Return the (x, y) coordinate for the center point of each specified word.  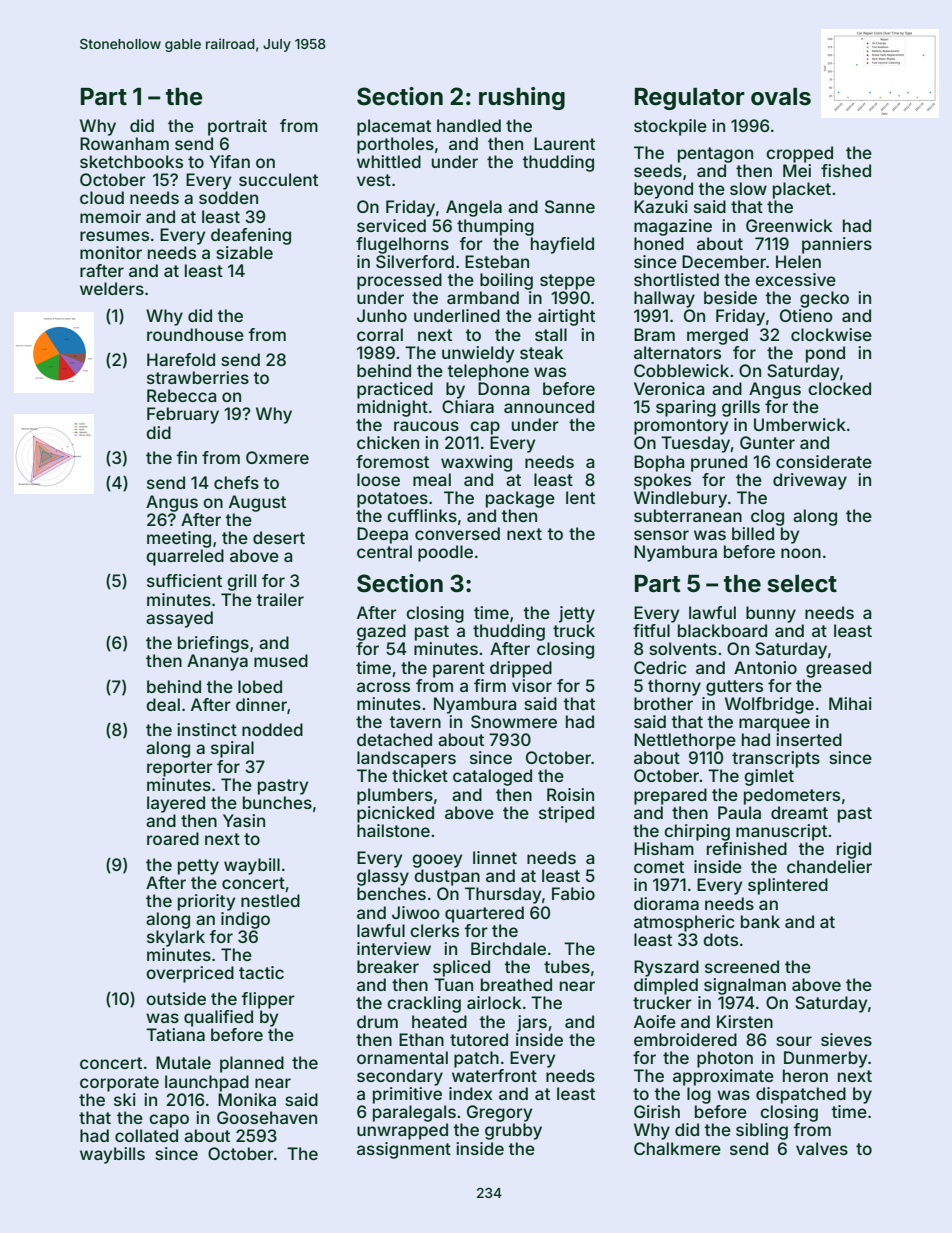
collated (146, 1135)
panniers (837, 245)
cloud (102, 197)
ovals (781, 97)
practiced (395, 390)
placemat (394, 127)
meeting (179, 539)
